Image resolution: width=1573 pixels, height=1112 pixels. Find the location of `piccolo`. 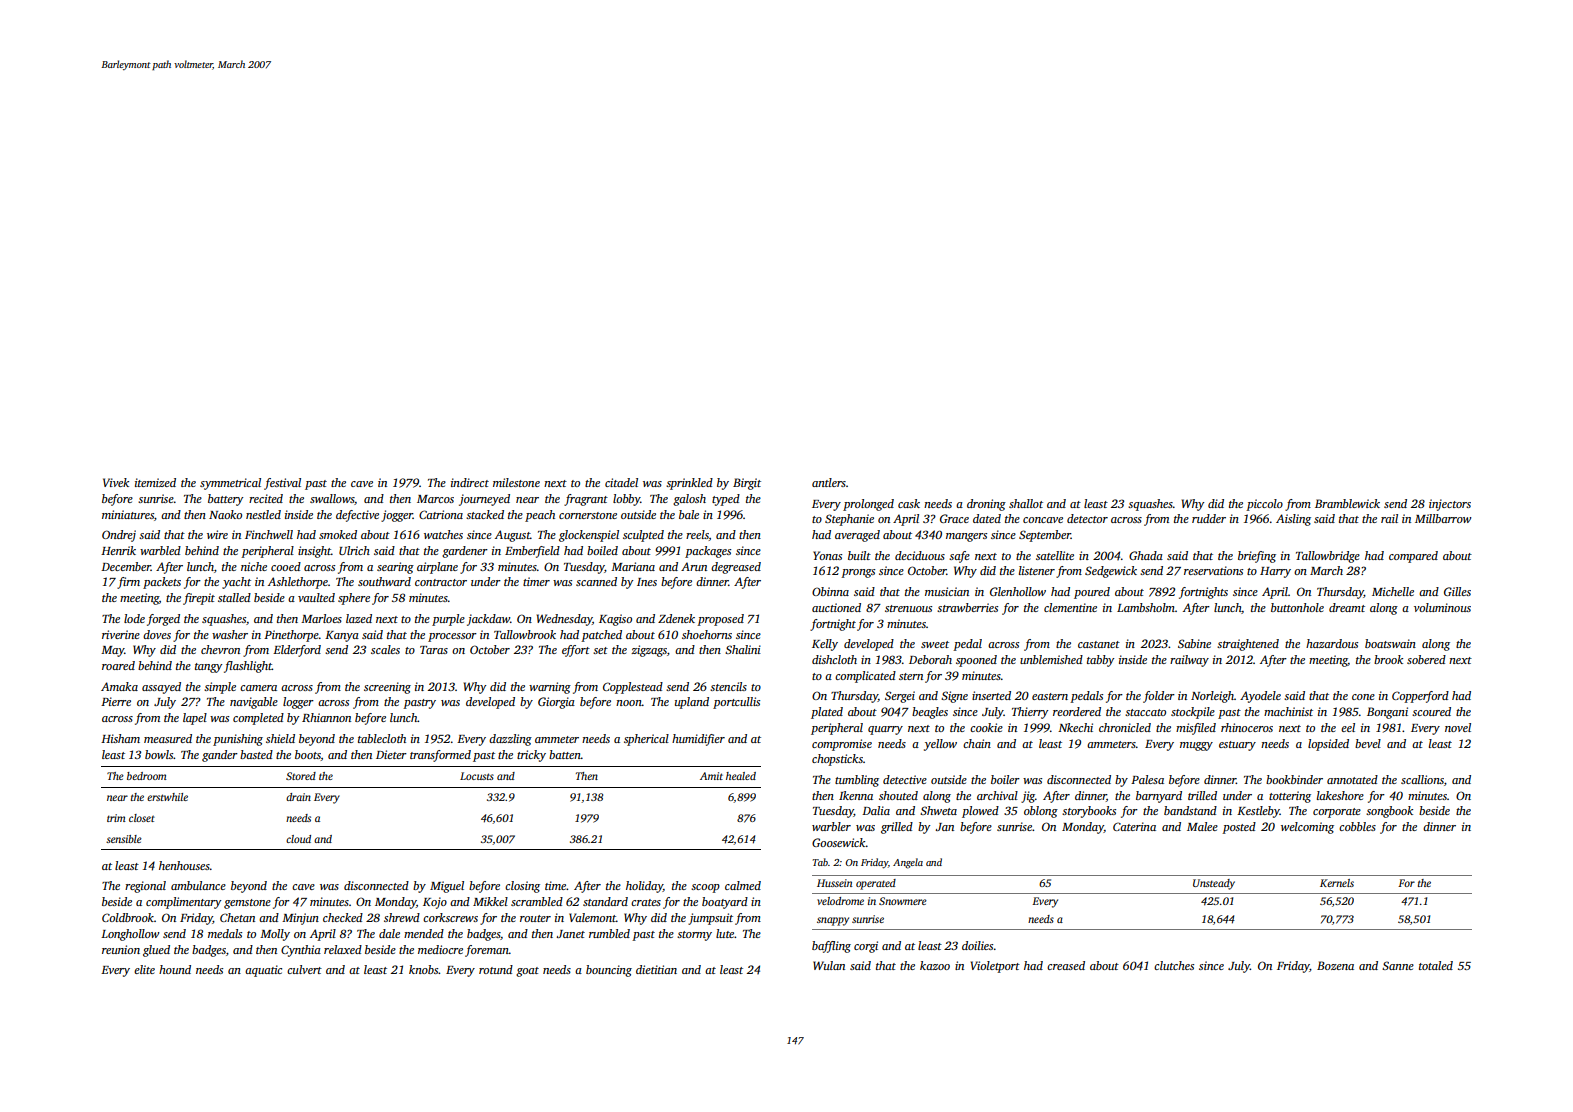

piccolo is located at coordinates (1264, 505).
